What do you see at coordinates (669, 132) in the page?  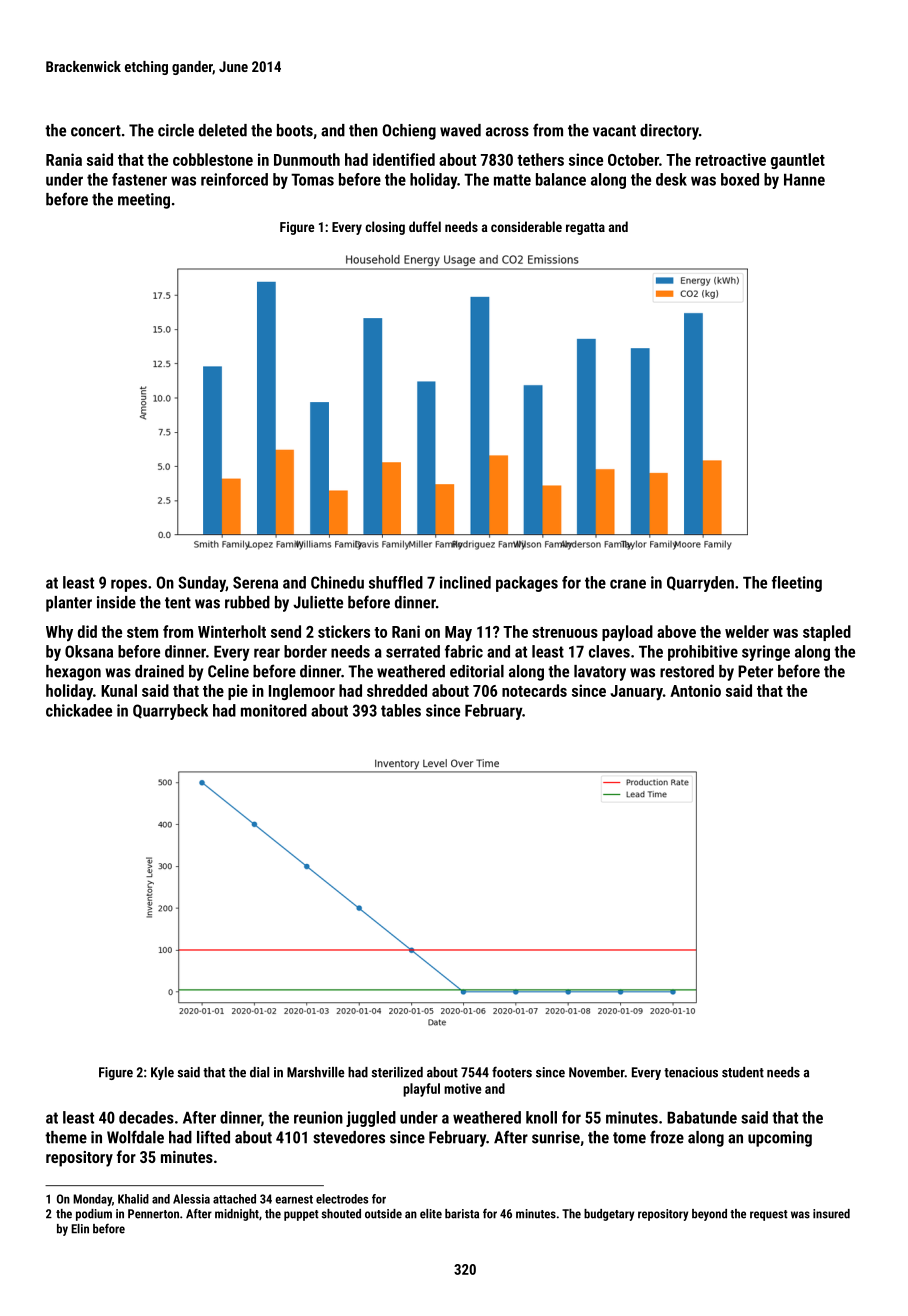 I see `directory` at bounding box center [669, 132].
